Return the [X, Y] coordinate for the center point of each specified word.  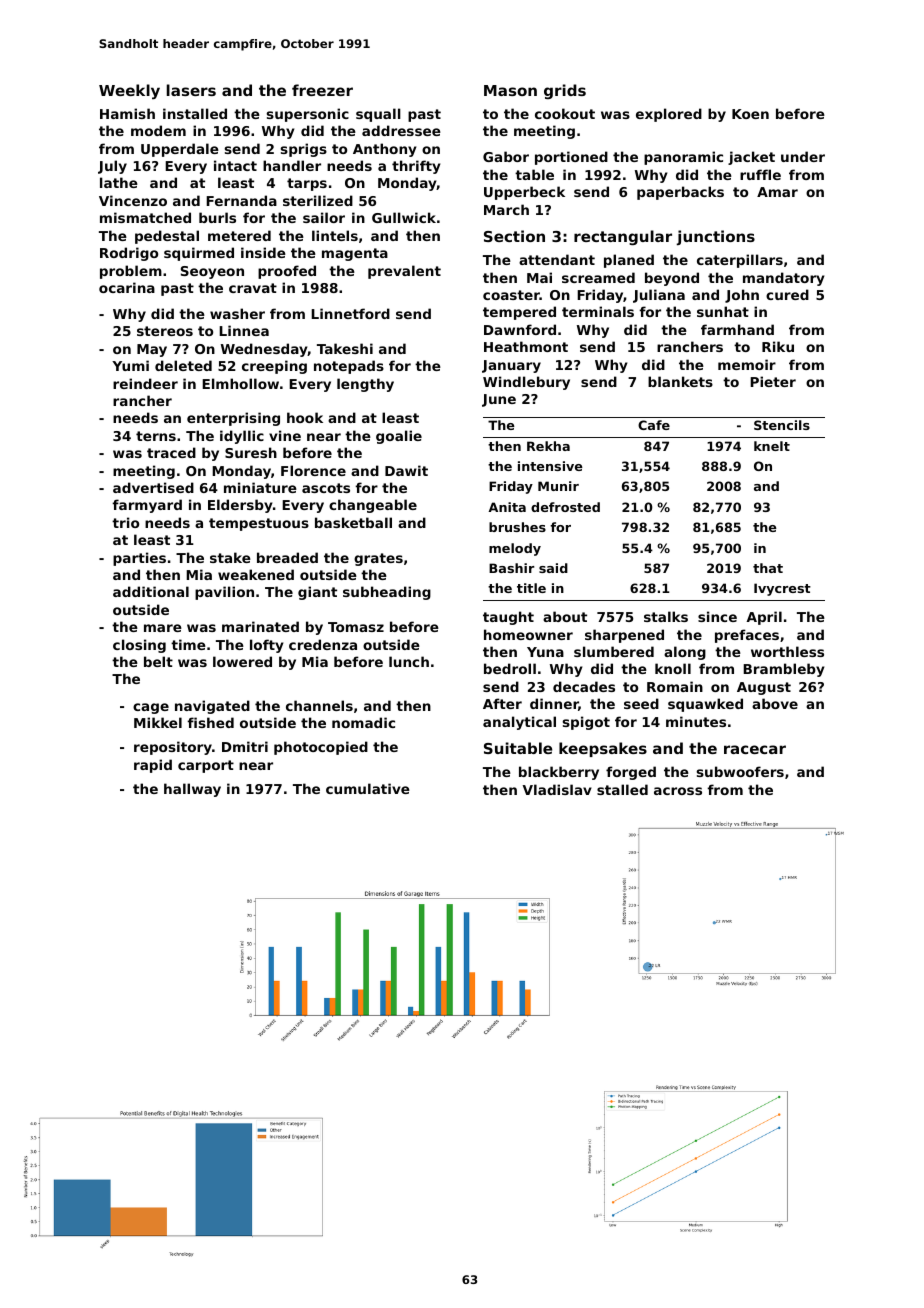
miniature [260, 487]
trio [125, 522]
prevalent [404, 272]
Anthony [384, 150]
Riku [778, 346]
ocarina [127, 287]
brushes [517, 527]
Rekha [548, 446]
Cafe [654, 425]
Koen [750, 114]
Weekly [129, 92]
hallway [192, 790]
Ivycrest [782, 589]
